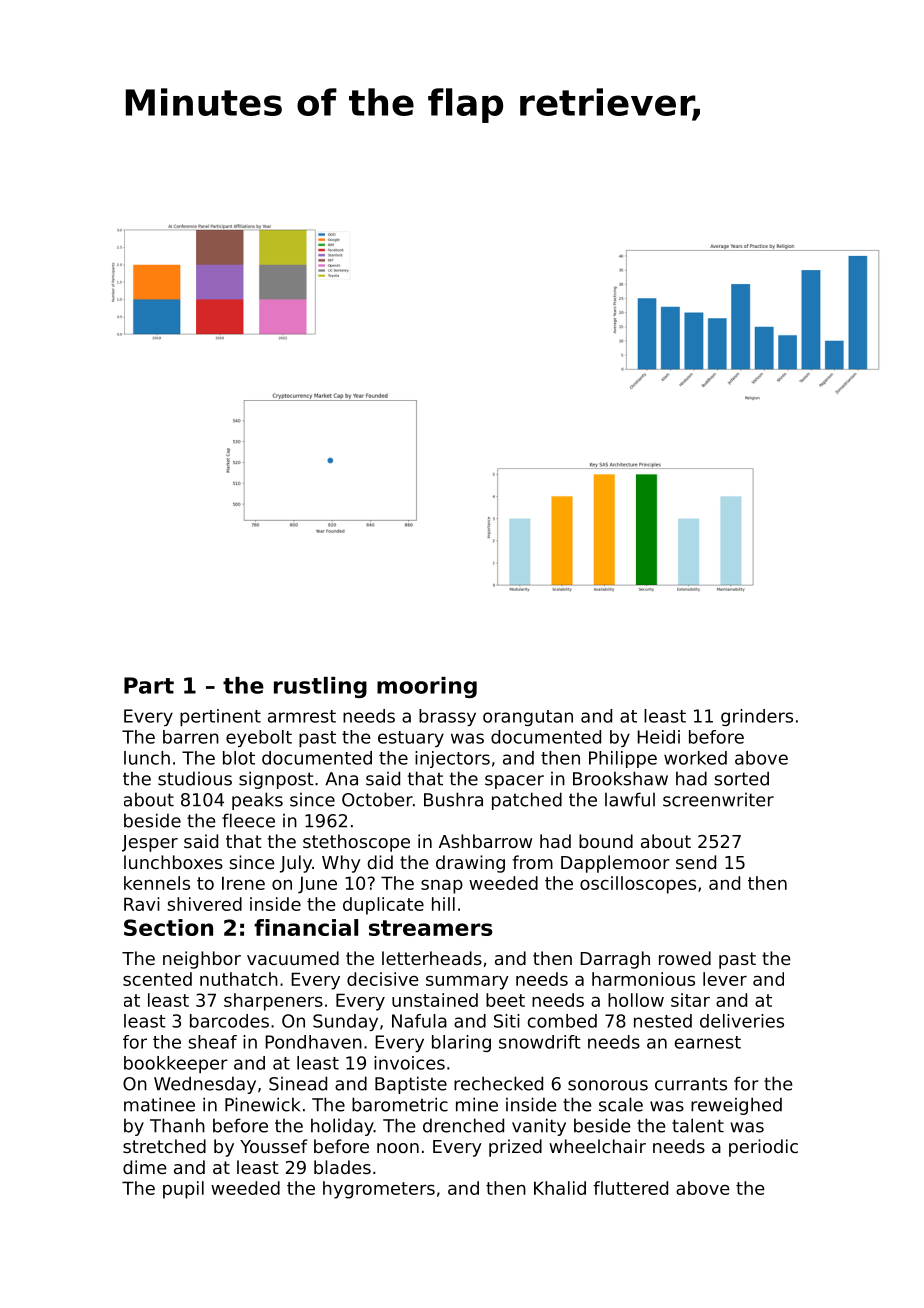 The width and height of the screenshot is (924, 1308). What do you see at coordinates (191, 737) in the screenshot?
I see `barren` at bounding box center [191, 737].
